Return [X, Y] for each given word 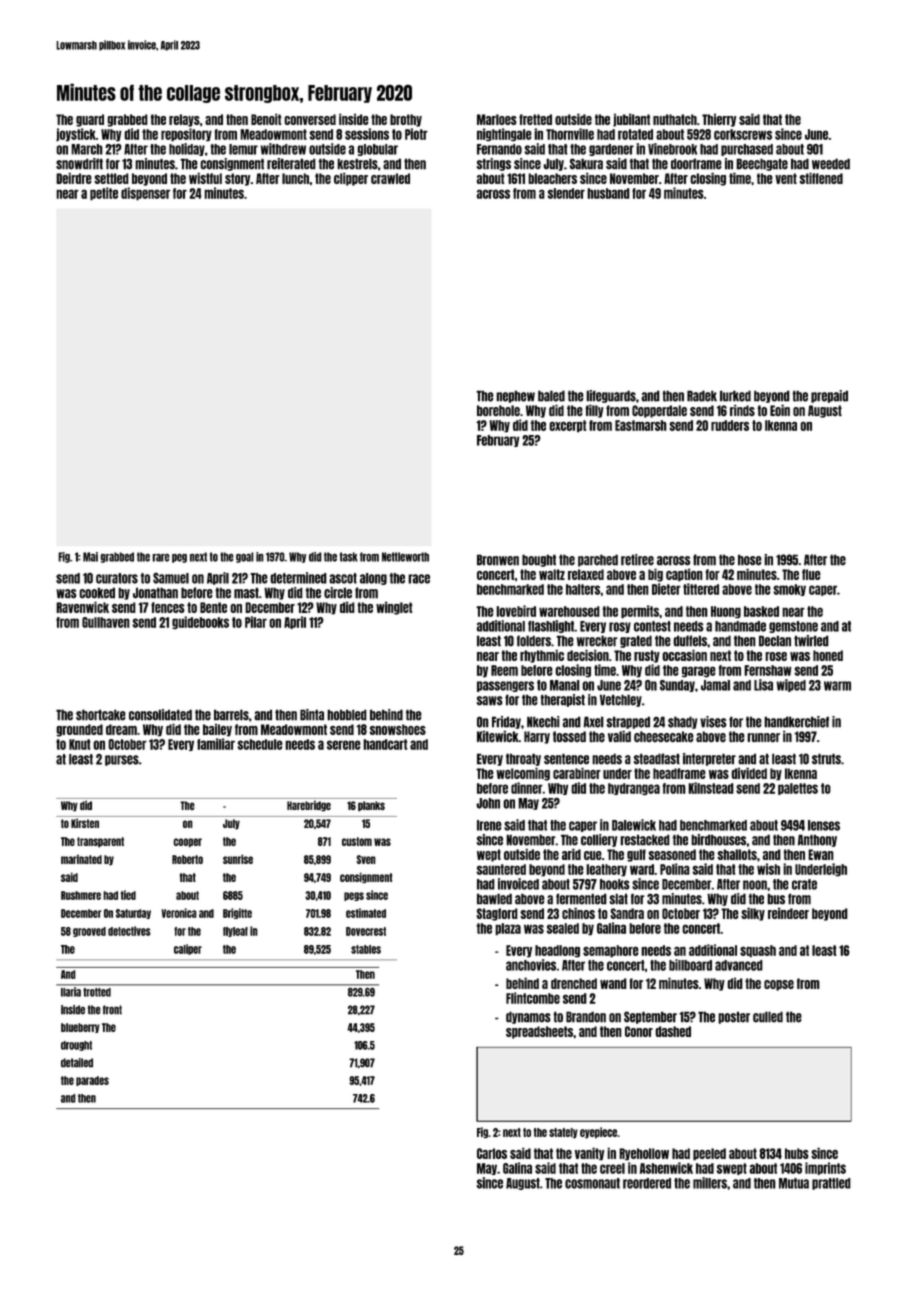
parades [92, 1081]
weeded [831, 164]
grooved [89, 932]
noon [755, 885]
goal [245, 557]
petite [104, 194]
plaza [508, 929]
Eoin [780, 410]
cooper [188, 843]
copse [779, 985]
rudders [730, 425]
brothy [406, 120]
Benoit [266, 119]
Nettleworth [405, 557]
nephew [515, 396]
